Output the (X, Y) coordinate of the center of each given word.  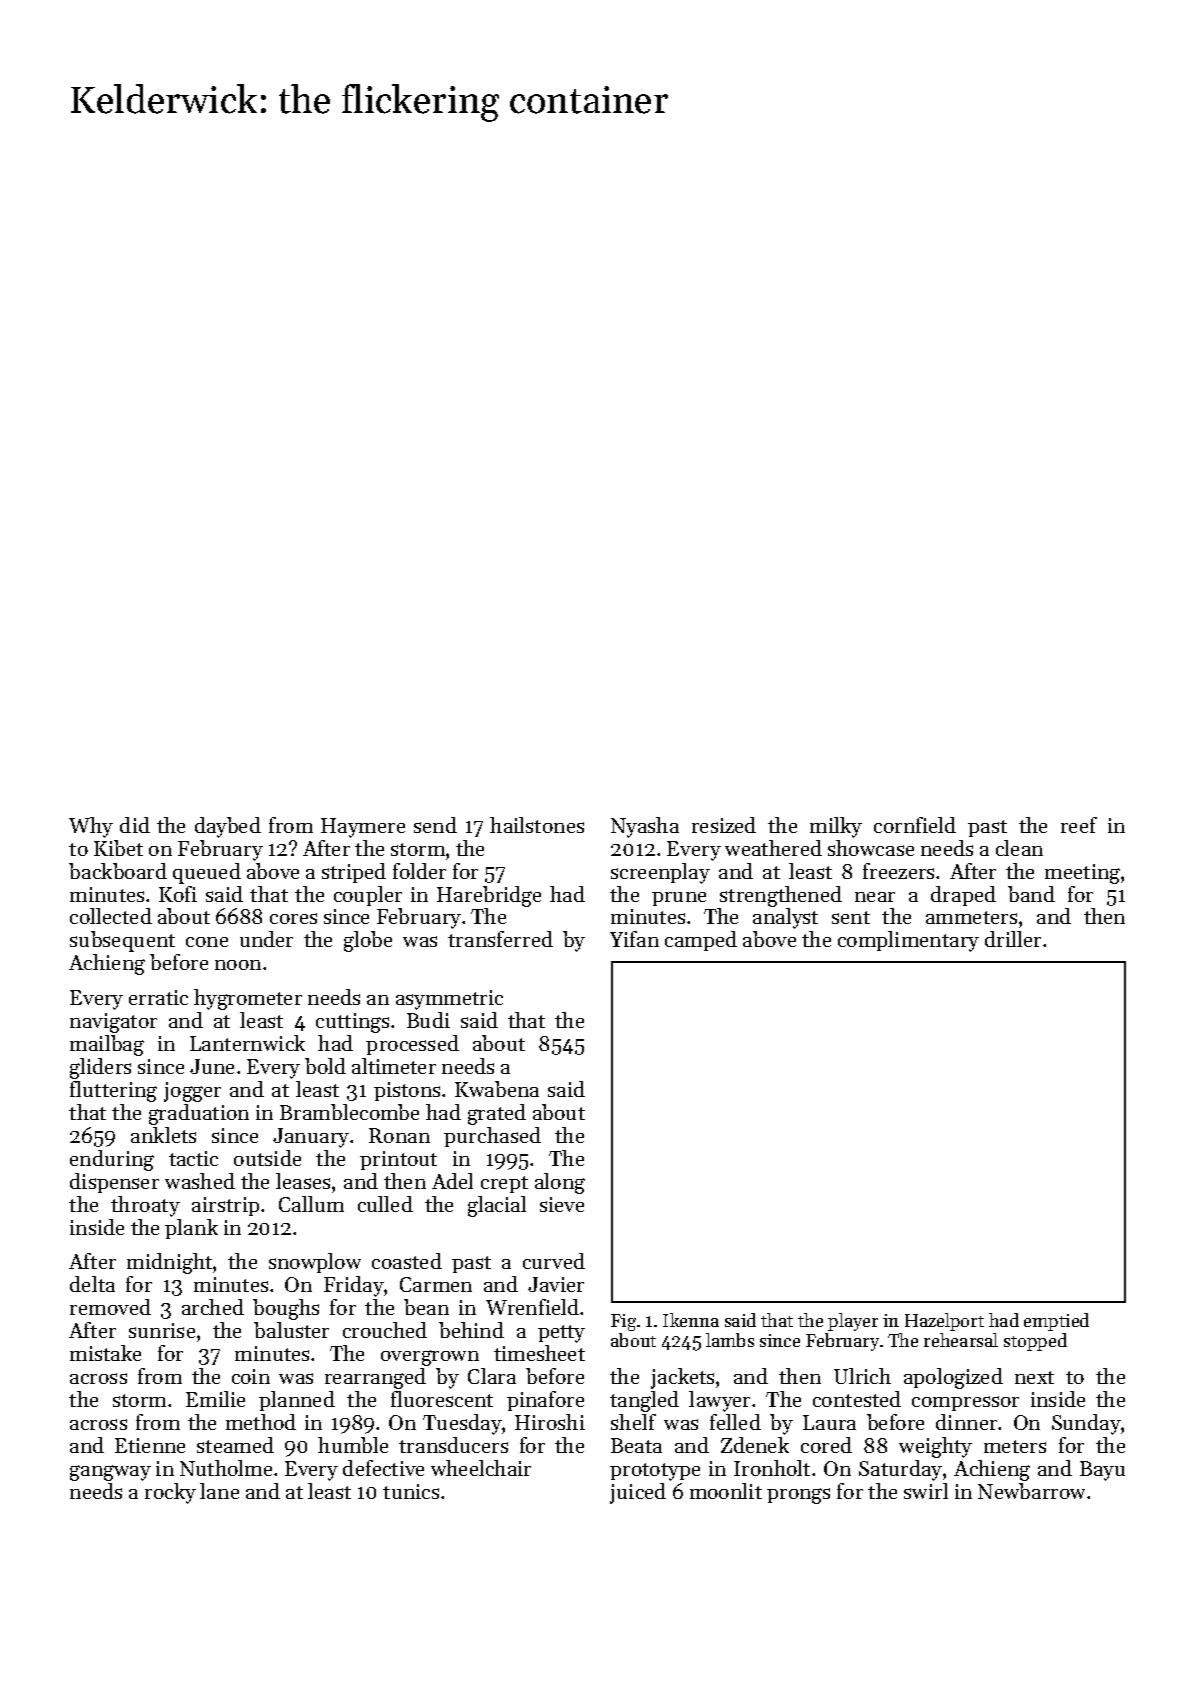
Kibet (118, 848)
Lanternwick (247, 1043)
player (853, 1322)
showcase (871, 848)
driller (1013, 939)
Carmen (436, 1284)
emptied (1056, 1322)
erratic (158, 997)
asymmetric (449, 1000)
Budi (428, 1020)
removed (110, 1307)
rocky (170, 1493)
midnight (169, 1263)
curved (554, 1261)
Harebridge (489, 896)
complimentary (908, 941)
